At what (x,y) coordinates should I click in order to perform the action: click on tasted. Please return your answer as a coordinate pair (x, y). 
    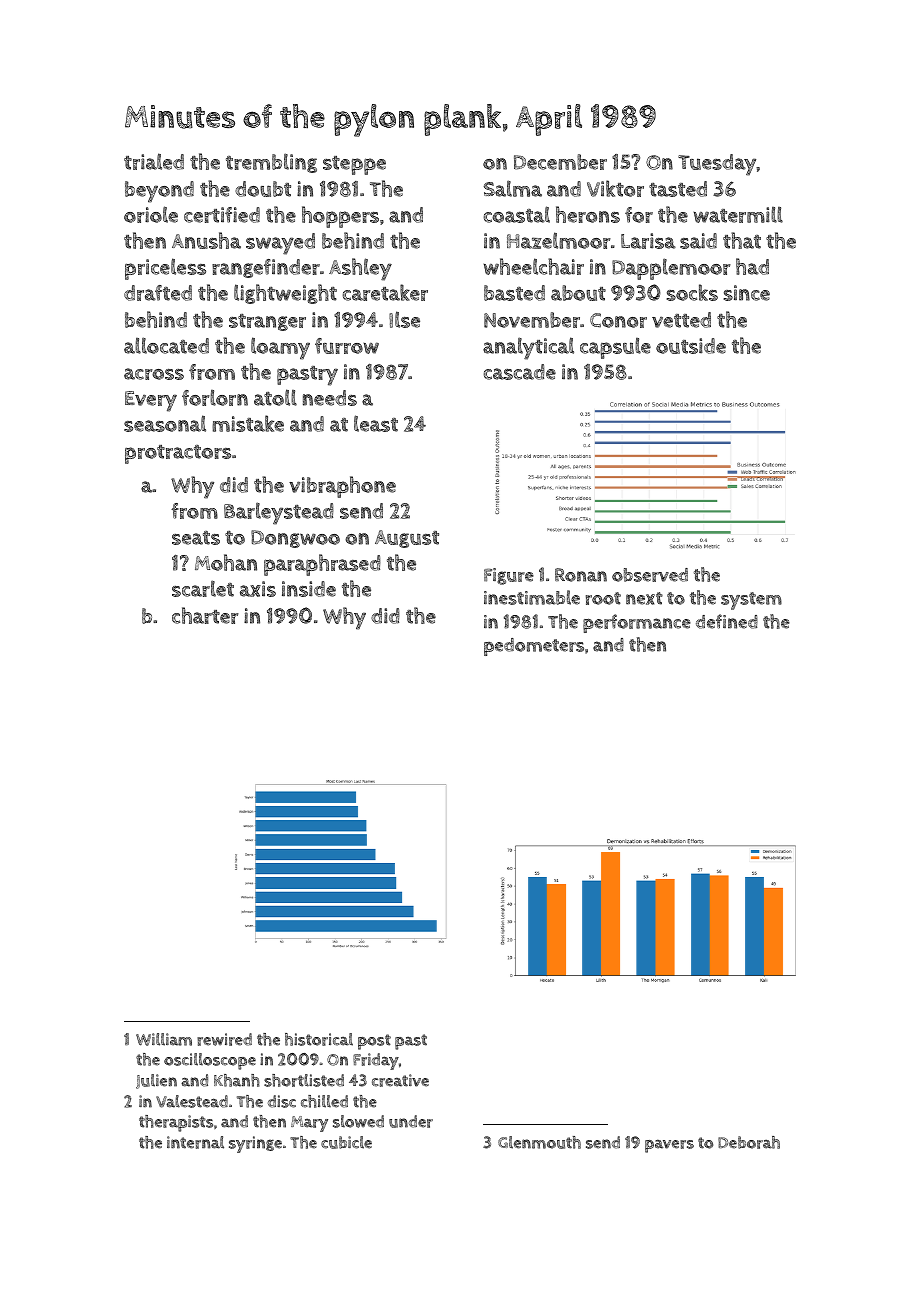
    Looking at the image, I should click on (678, 189).
